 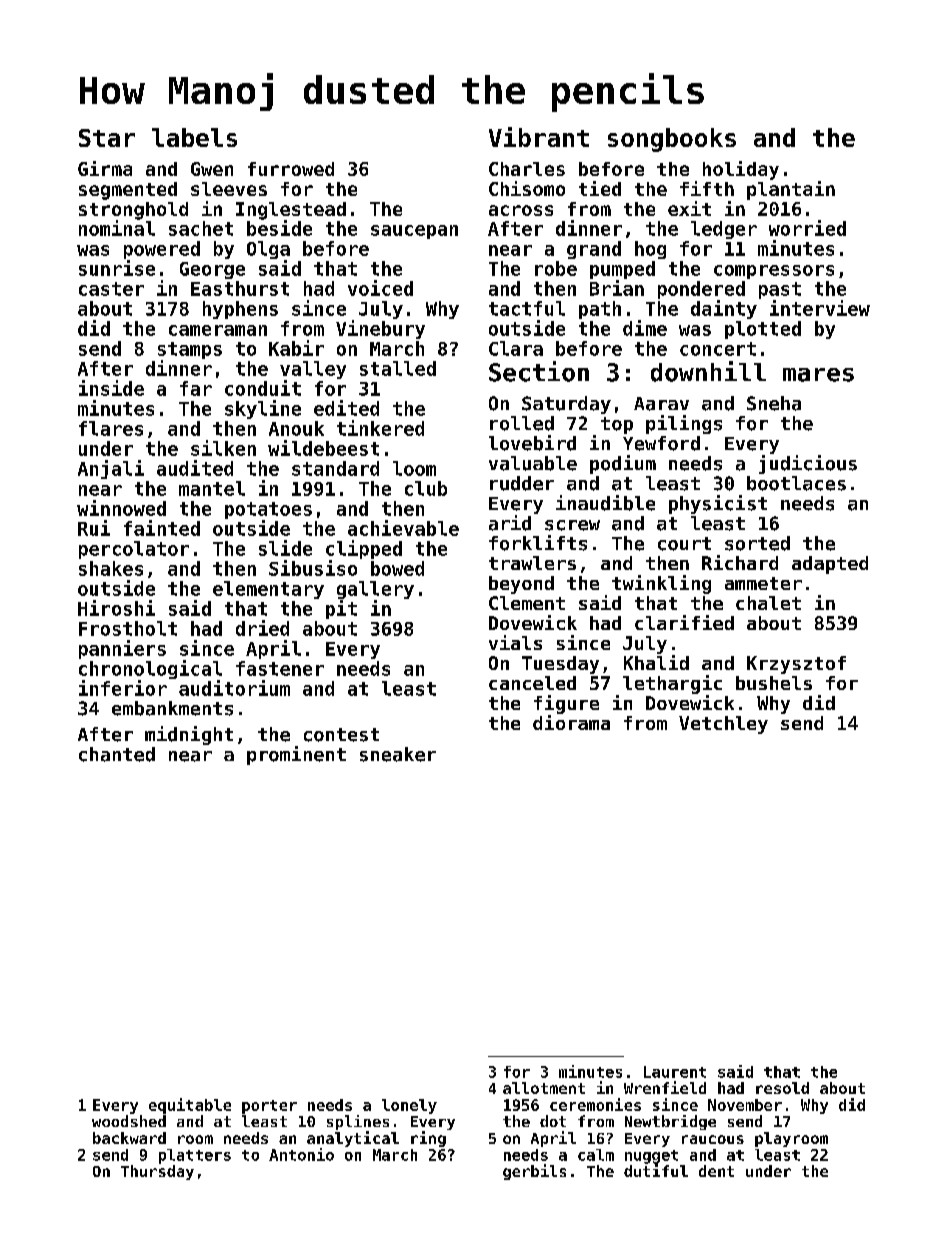 What do you see at coordinates (600, 310) in the screenshot?
I see `path` at bounding box center [600, 310].
